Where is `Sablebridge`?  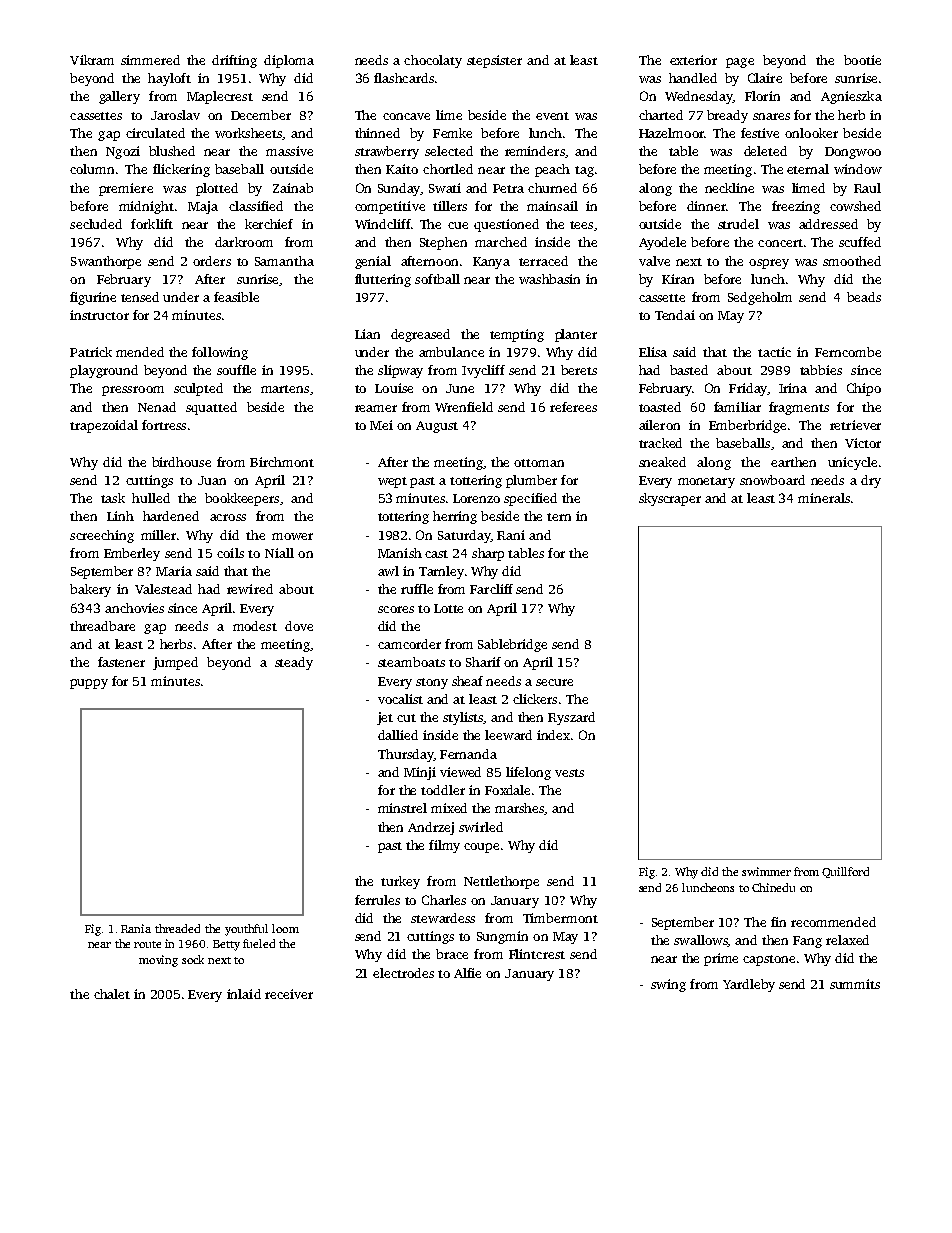
Sablebridge is located at coordinates (512, 645).
